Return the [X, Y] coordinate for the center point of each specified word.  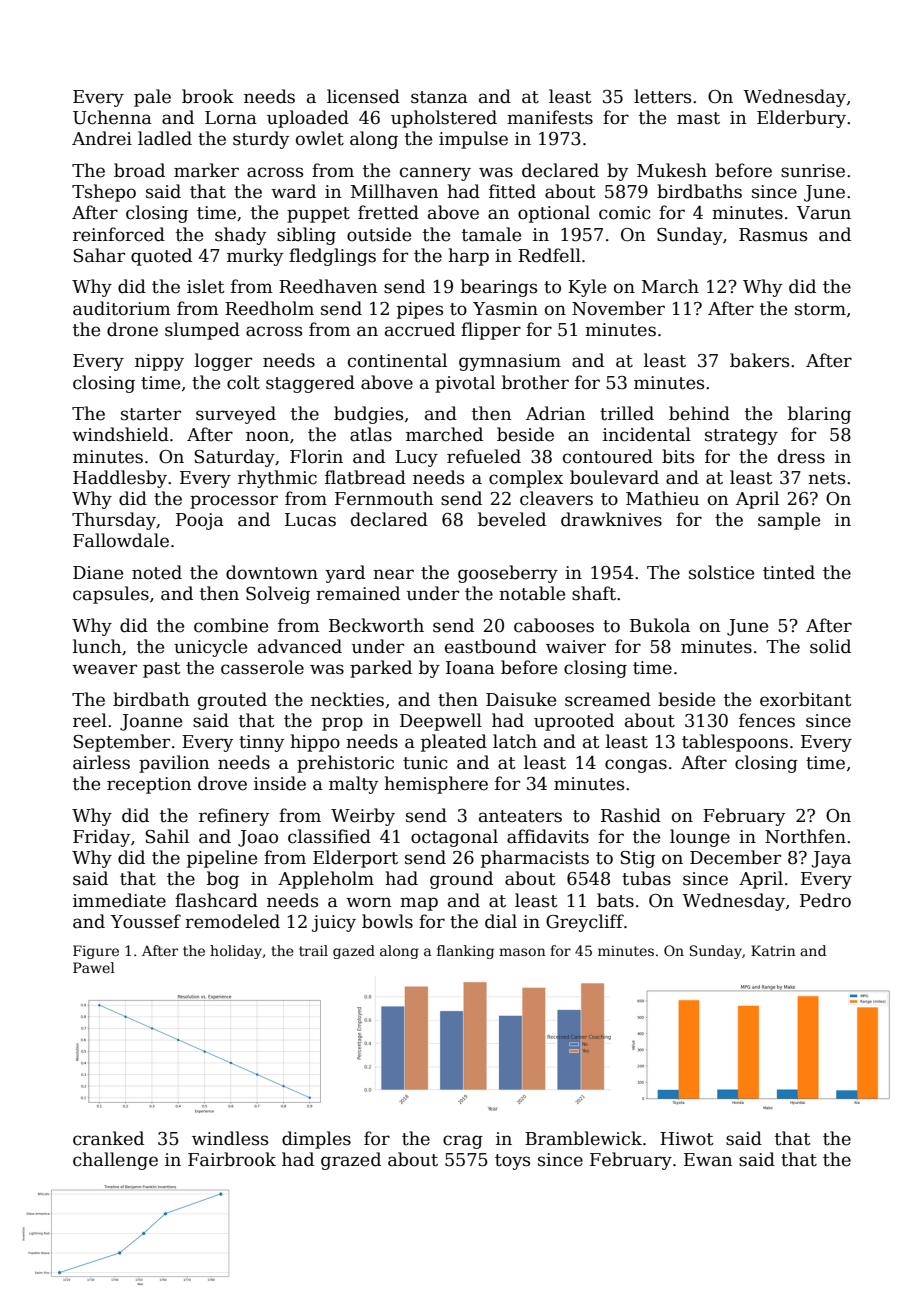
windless [230, 1138]
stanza [439, 97]
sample [789, 521]
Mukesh [672, 170]
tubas [646, 878]
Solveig [278, 595]
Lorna [231, 118]
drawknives [611, 519]
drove [222, 783]
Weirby [363, 817]
